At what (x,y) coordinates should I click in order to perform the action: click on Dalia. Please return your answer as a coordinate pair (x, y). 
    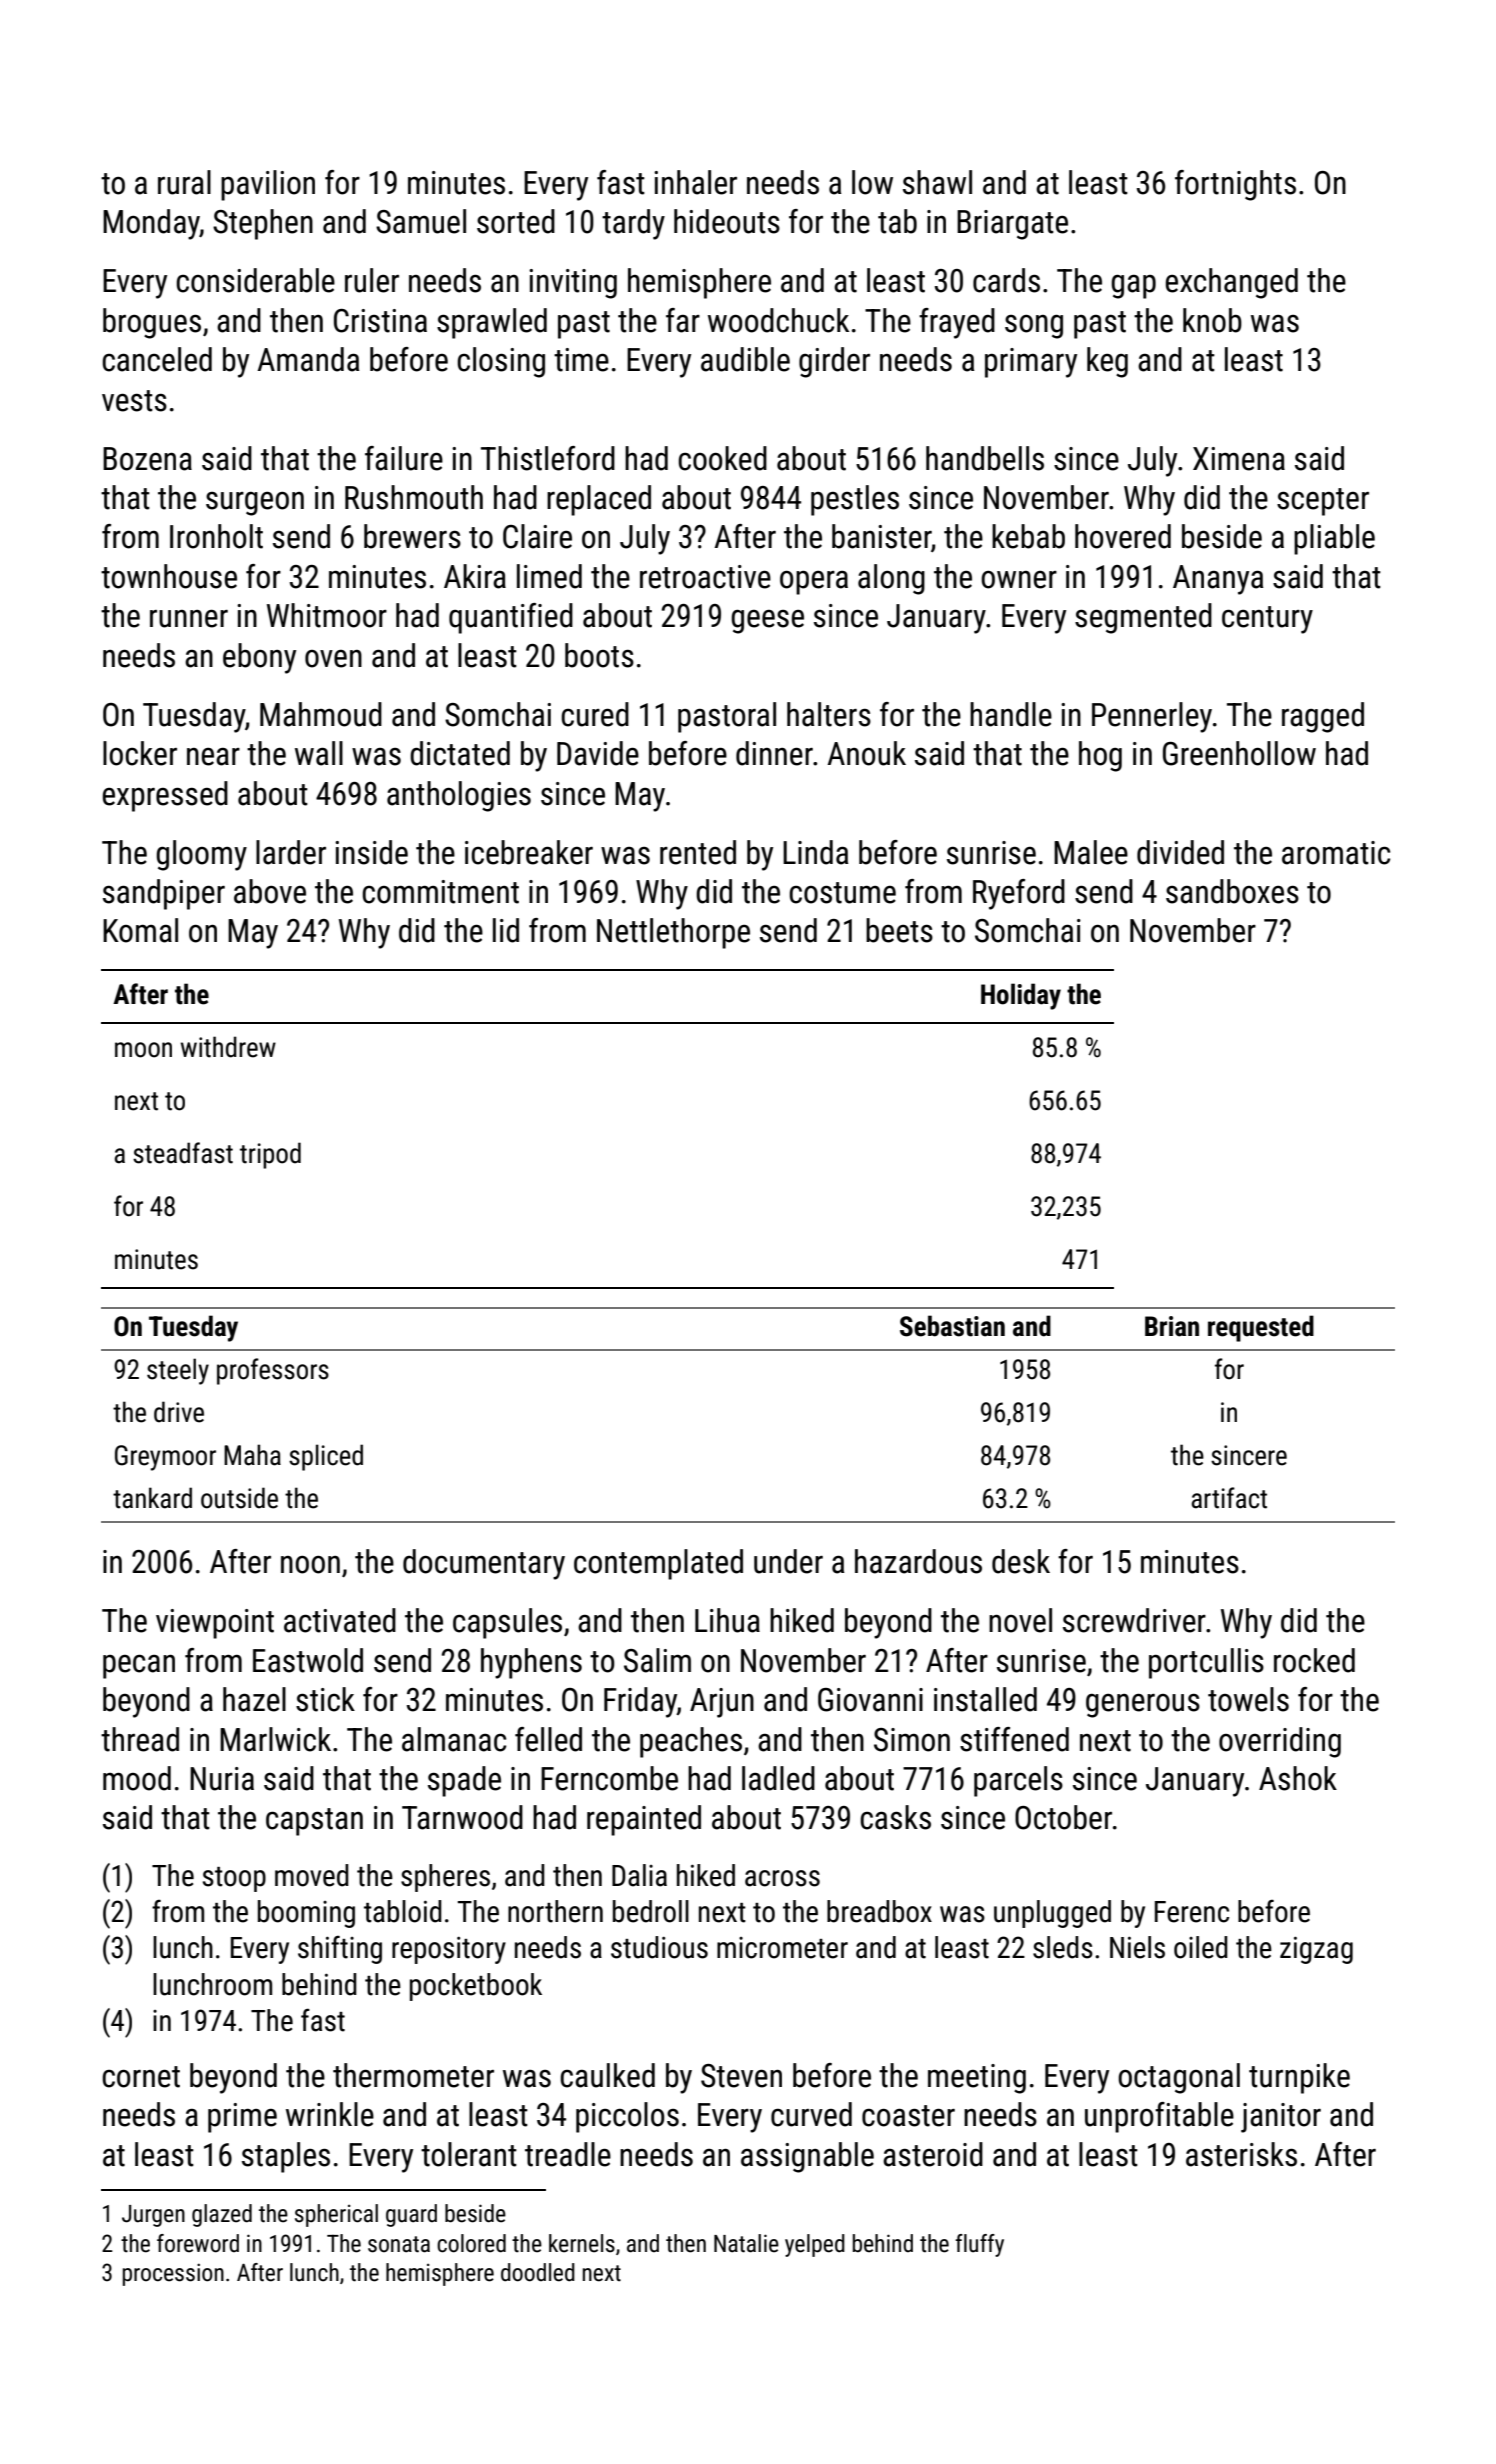
    Looking at the image, I should click on (639, 1875).
